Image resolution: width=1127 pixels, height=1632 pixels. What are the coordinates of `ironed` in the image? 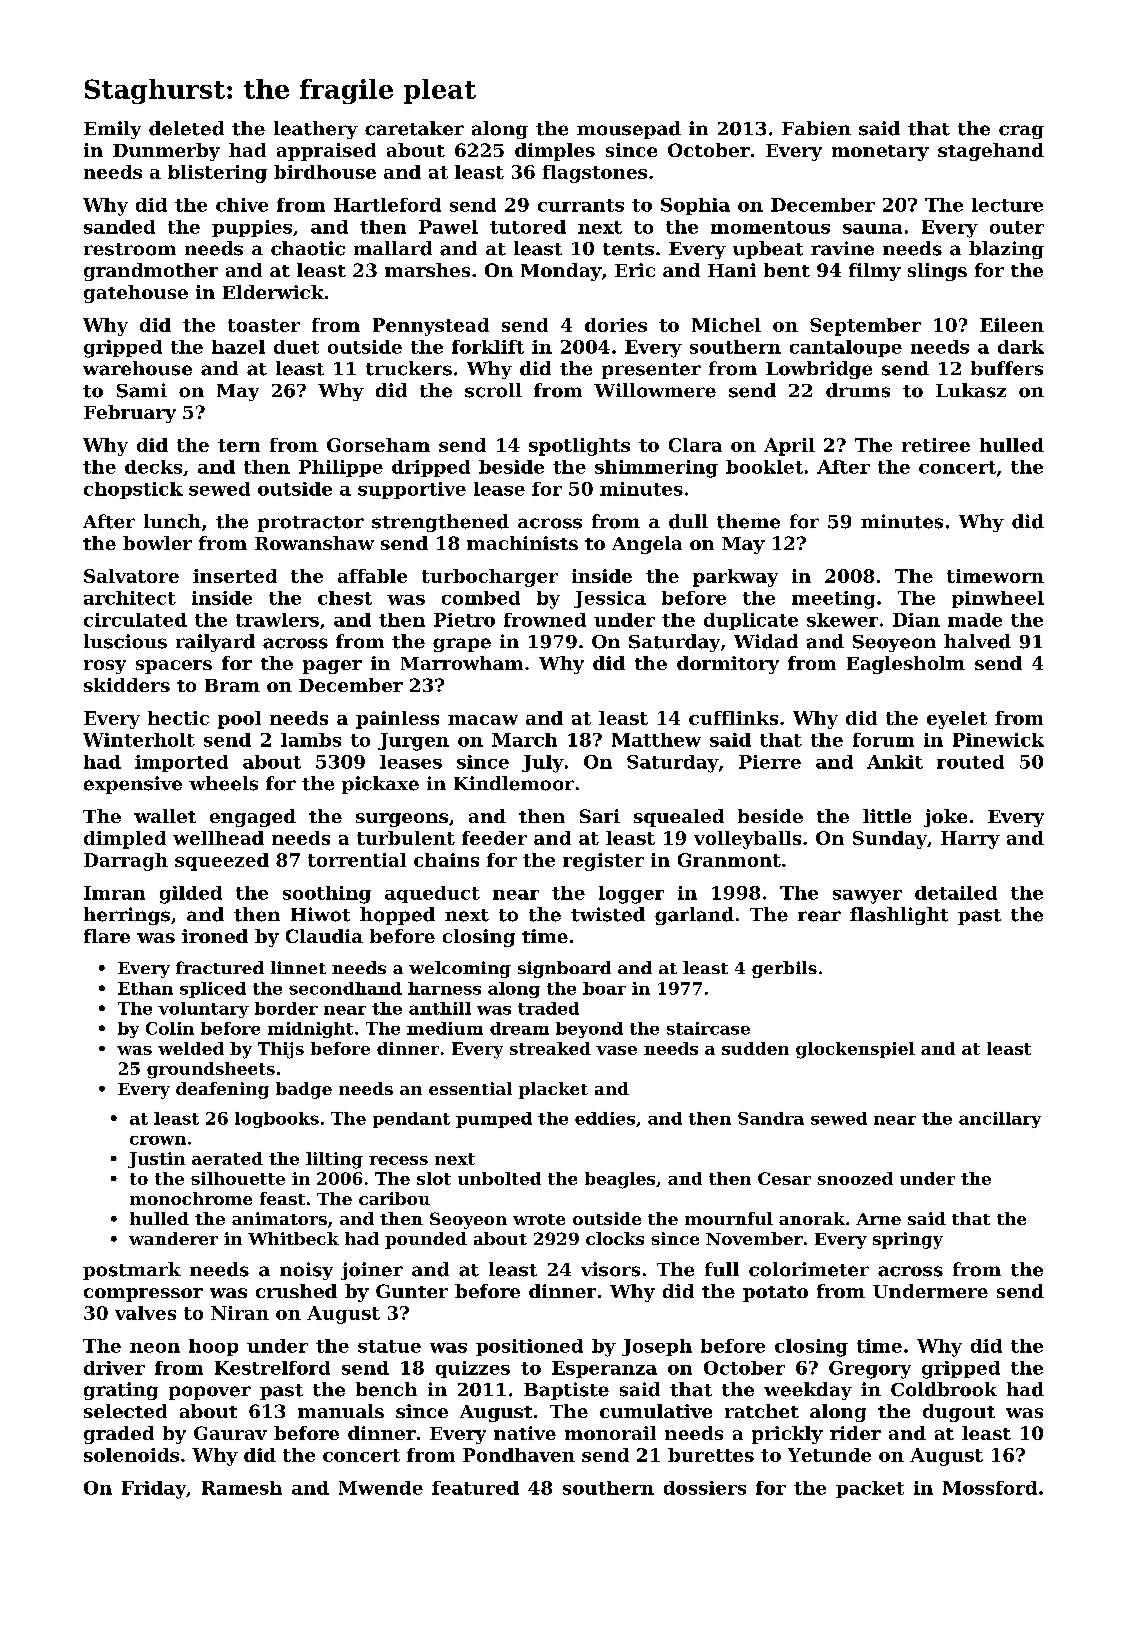 It's located at (215, 936).
